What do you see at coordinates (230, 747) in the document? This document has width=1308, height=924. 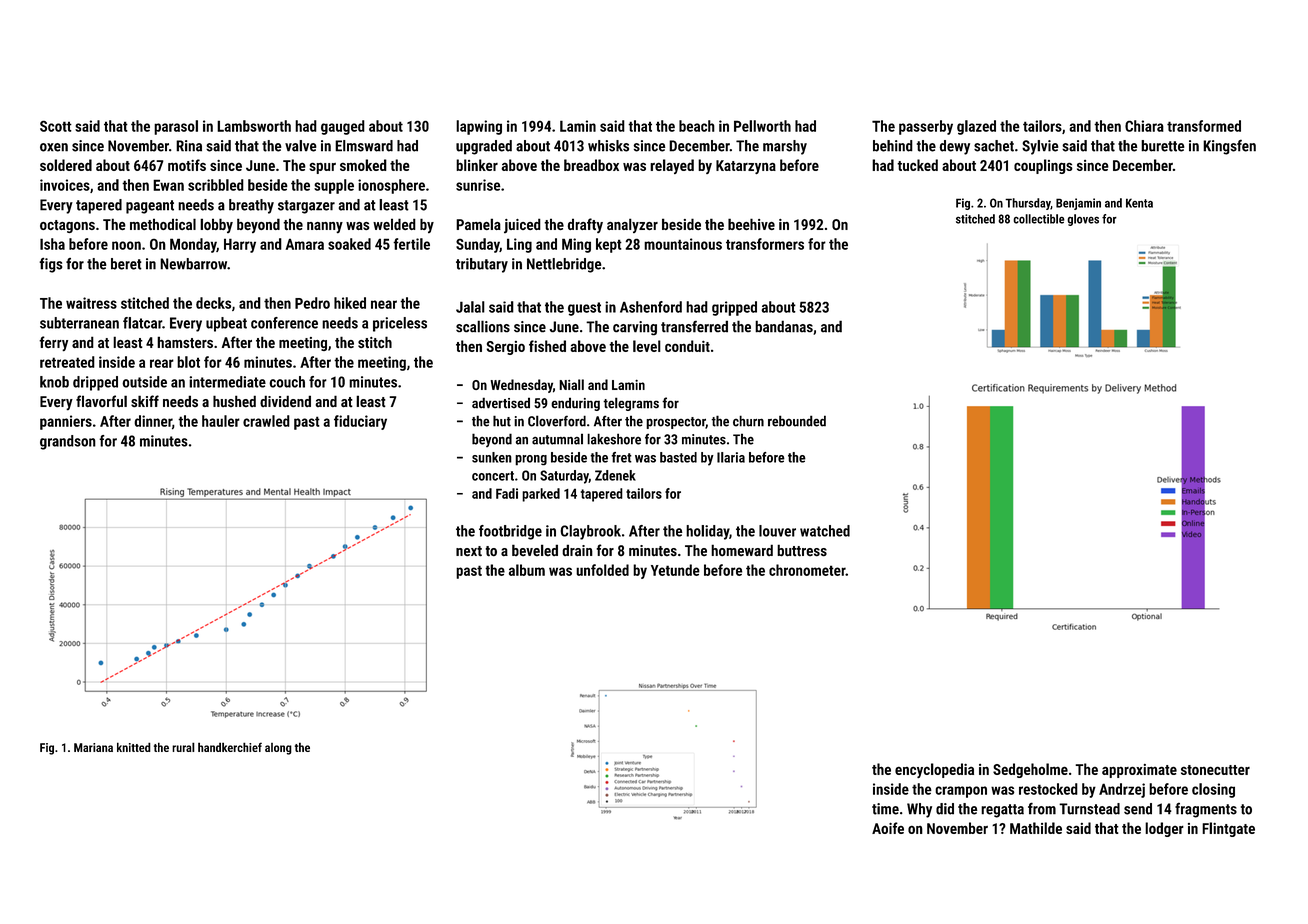 I see `handkerchief` at bounding box center [230, 747].
